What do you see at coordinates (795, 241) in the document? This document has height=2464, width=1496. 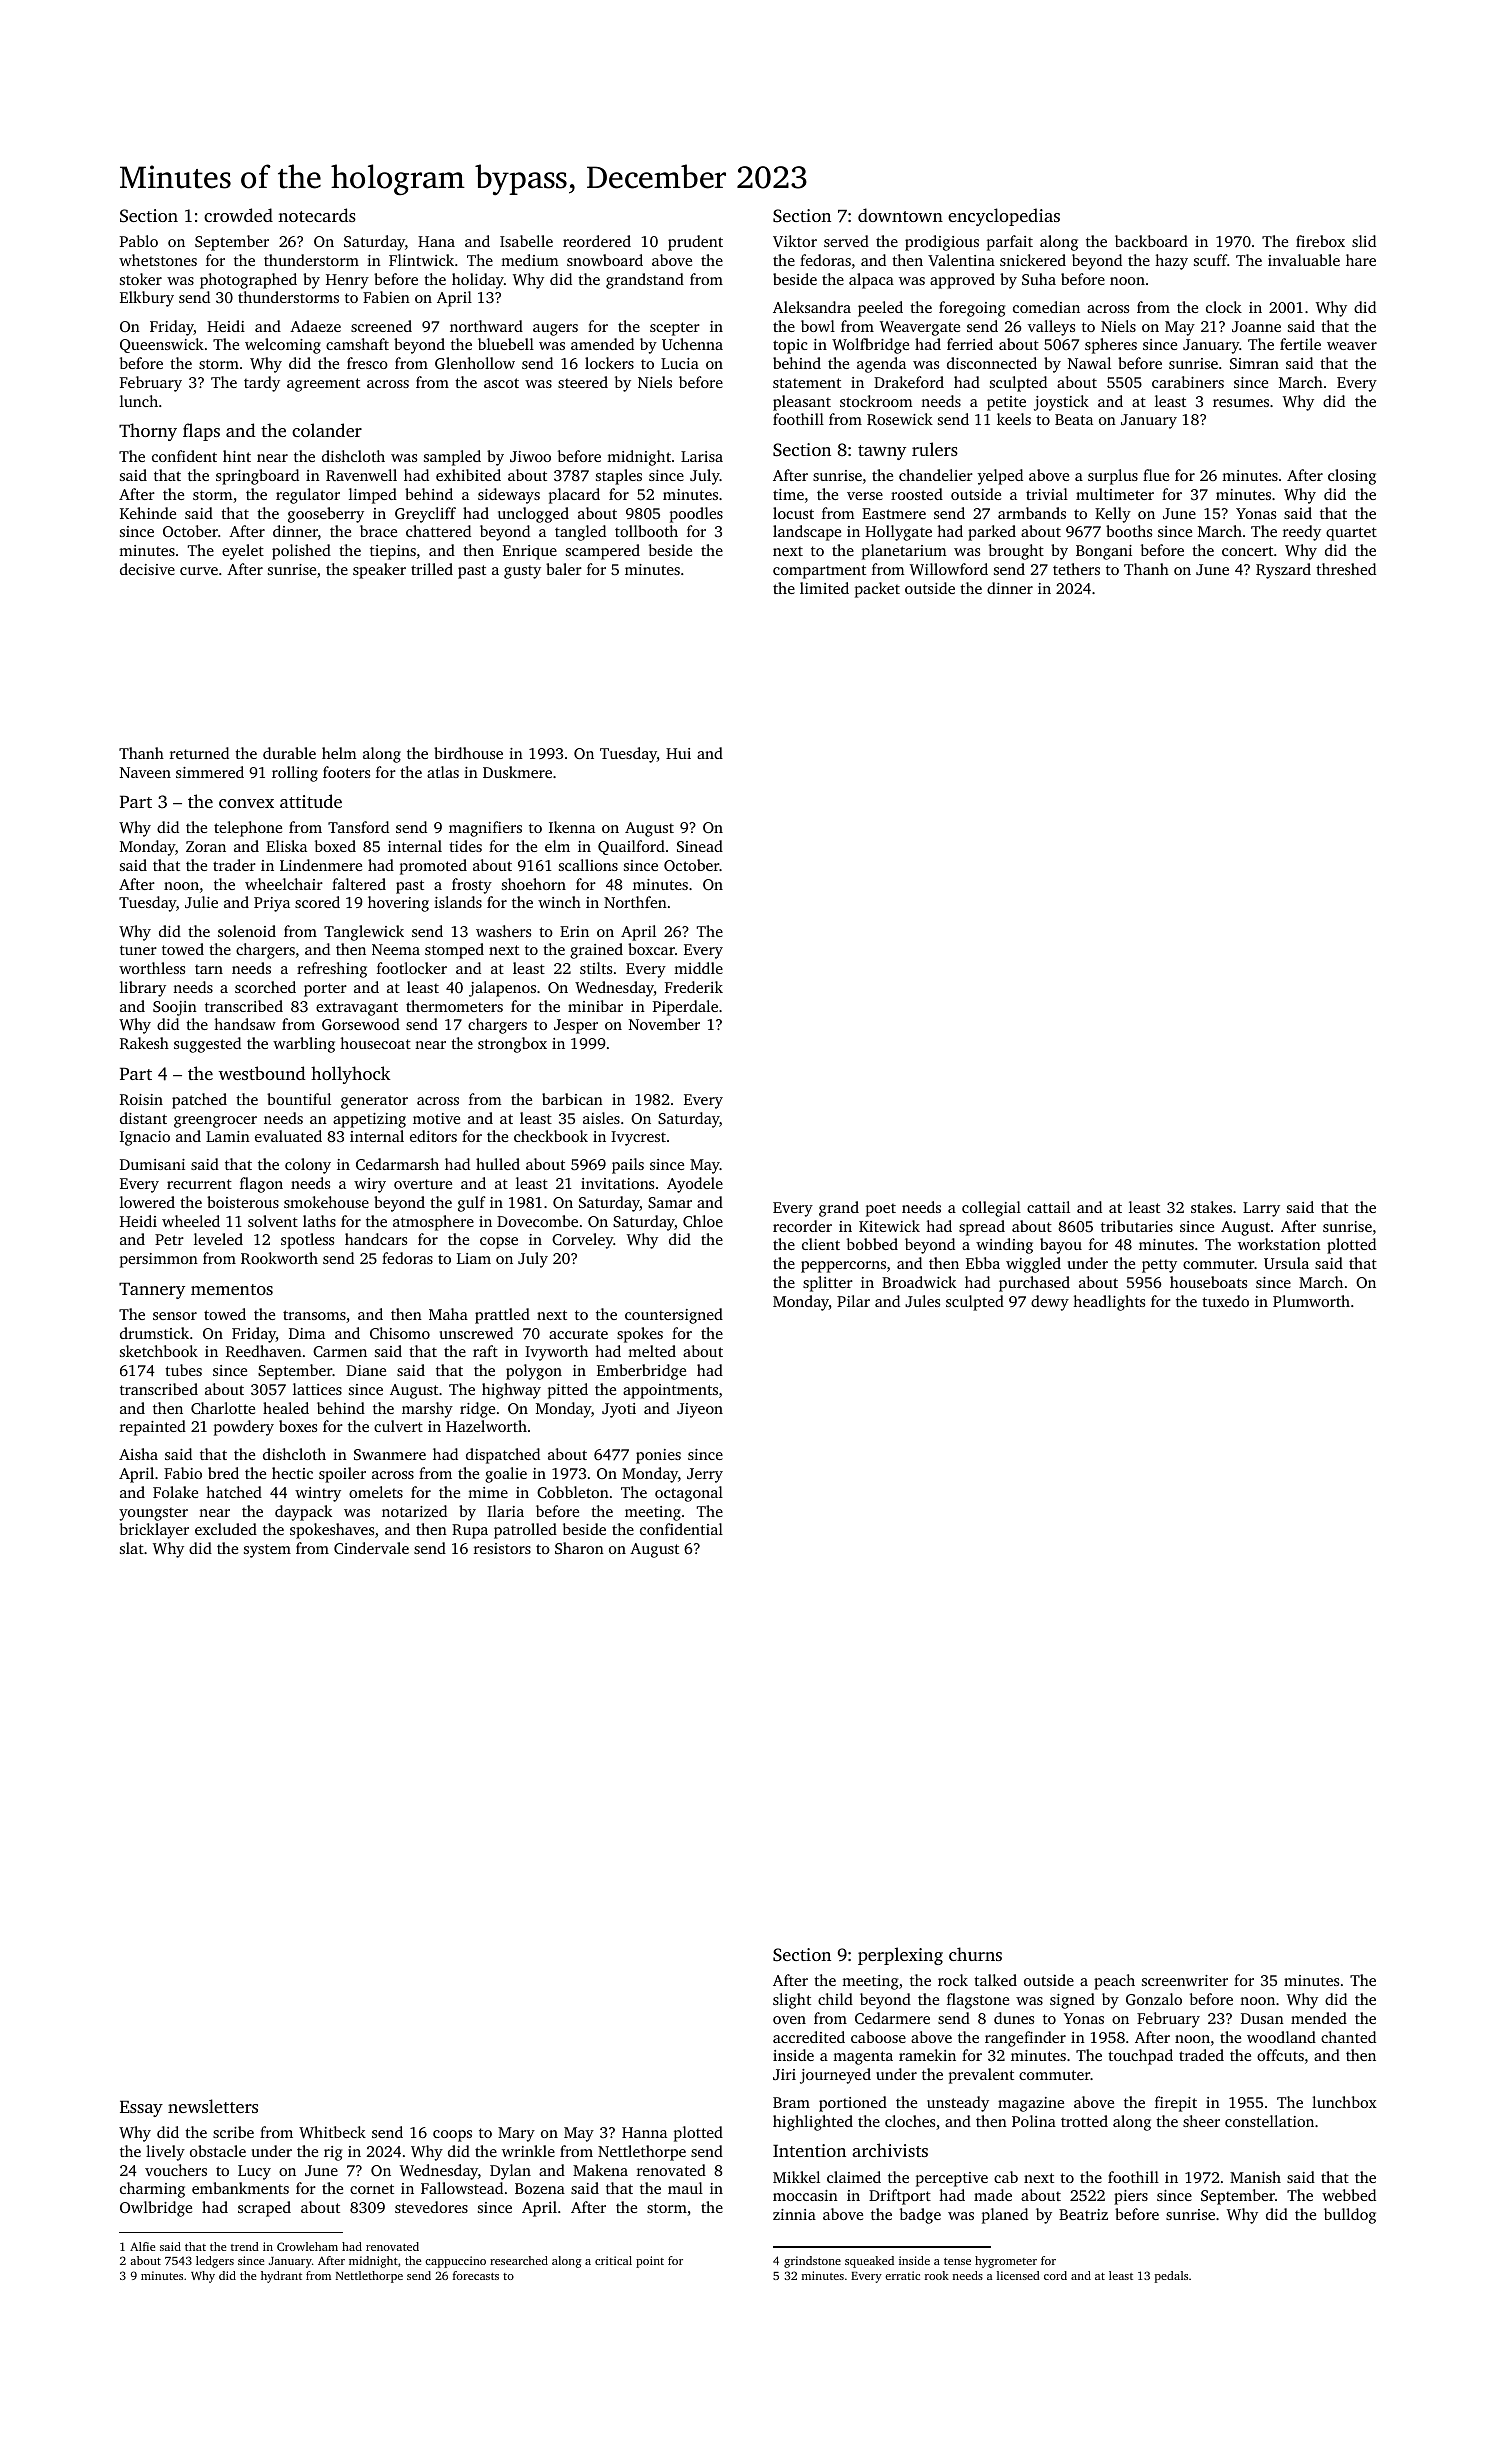 I see `Viktor` at bounding box center [795, 241].
